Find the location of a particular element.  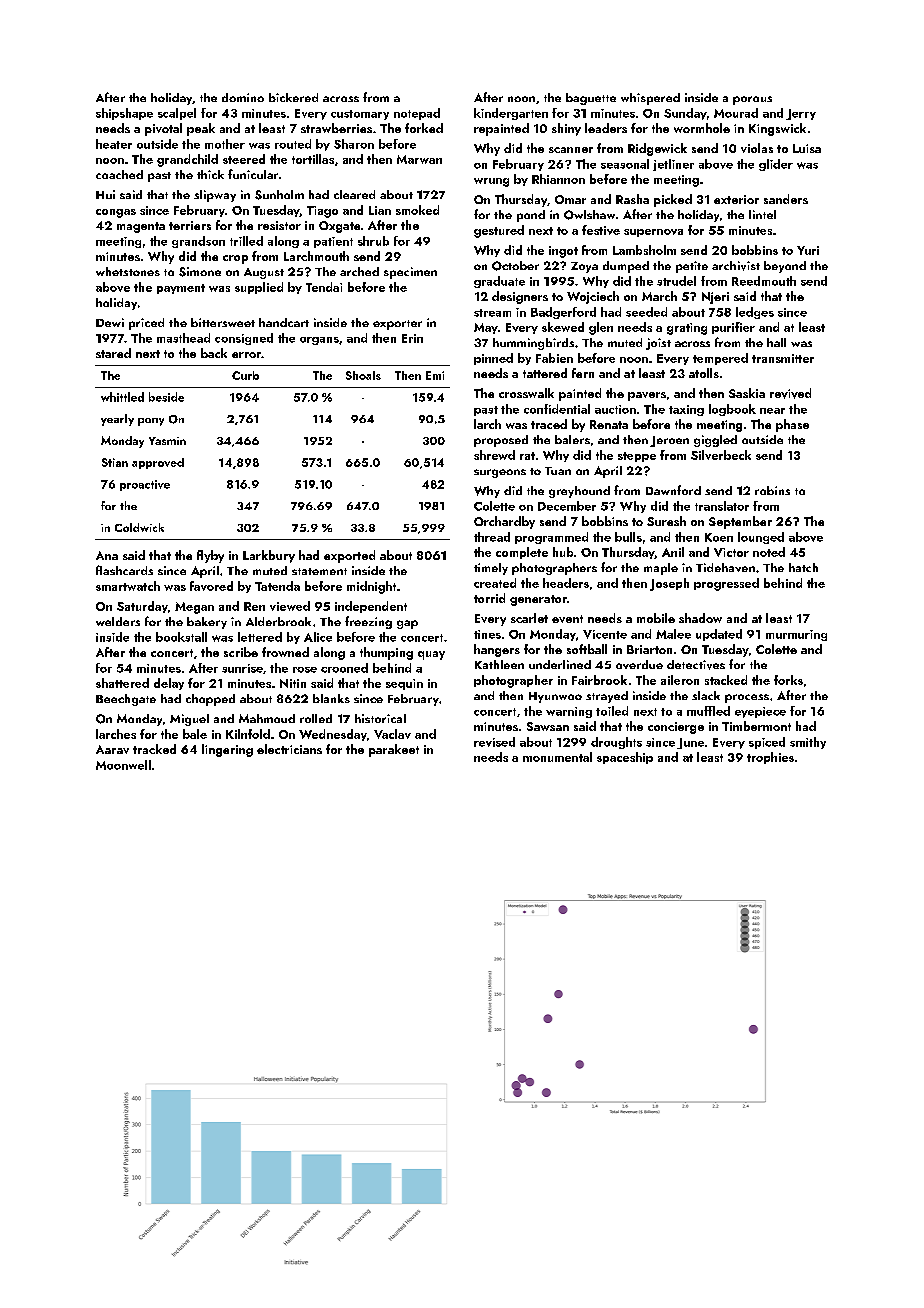

domino is located at coordinates (243, 97).
